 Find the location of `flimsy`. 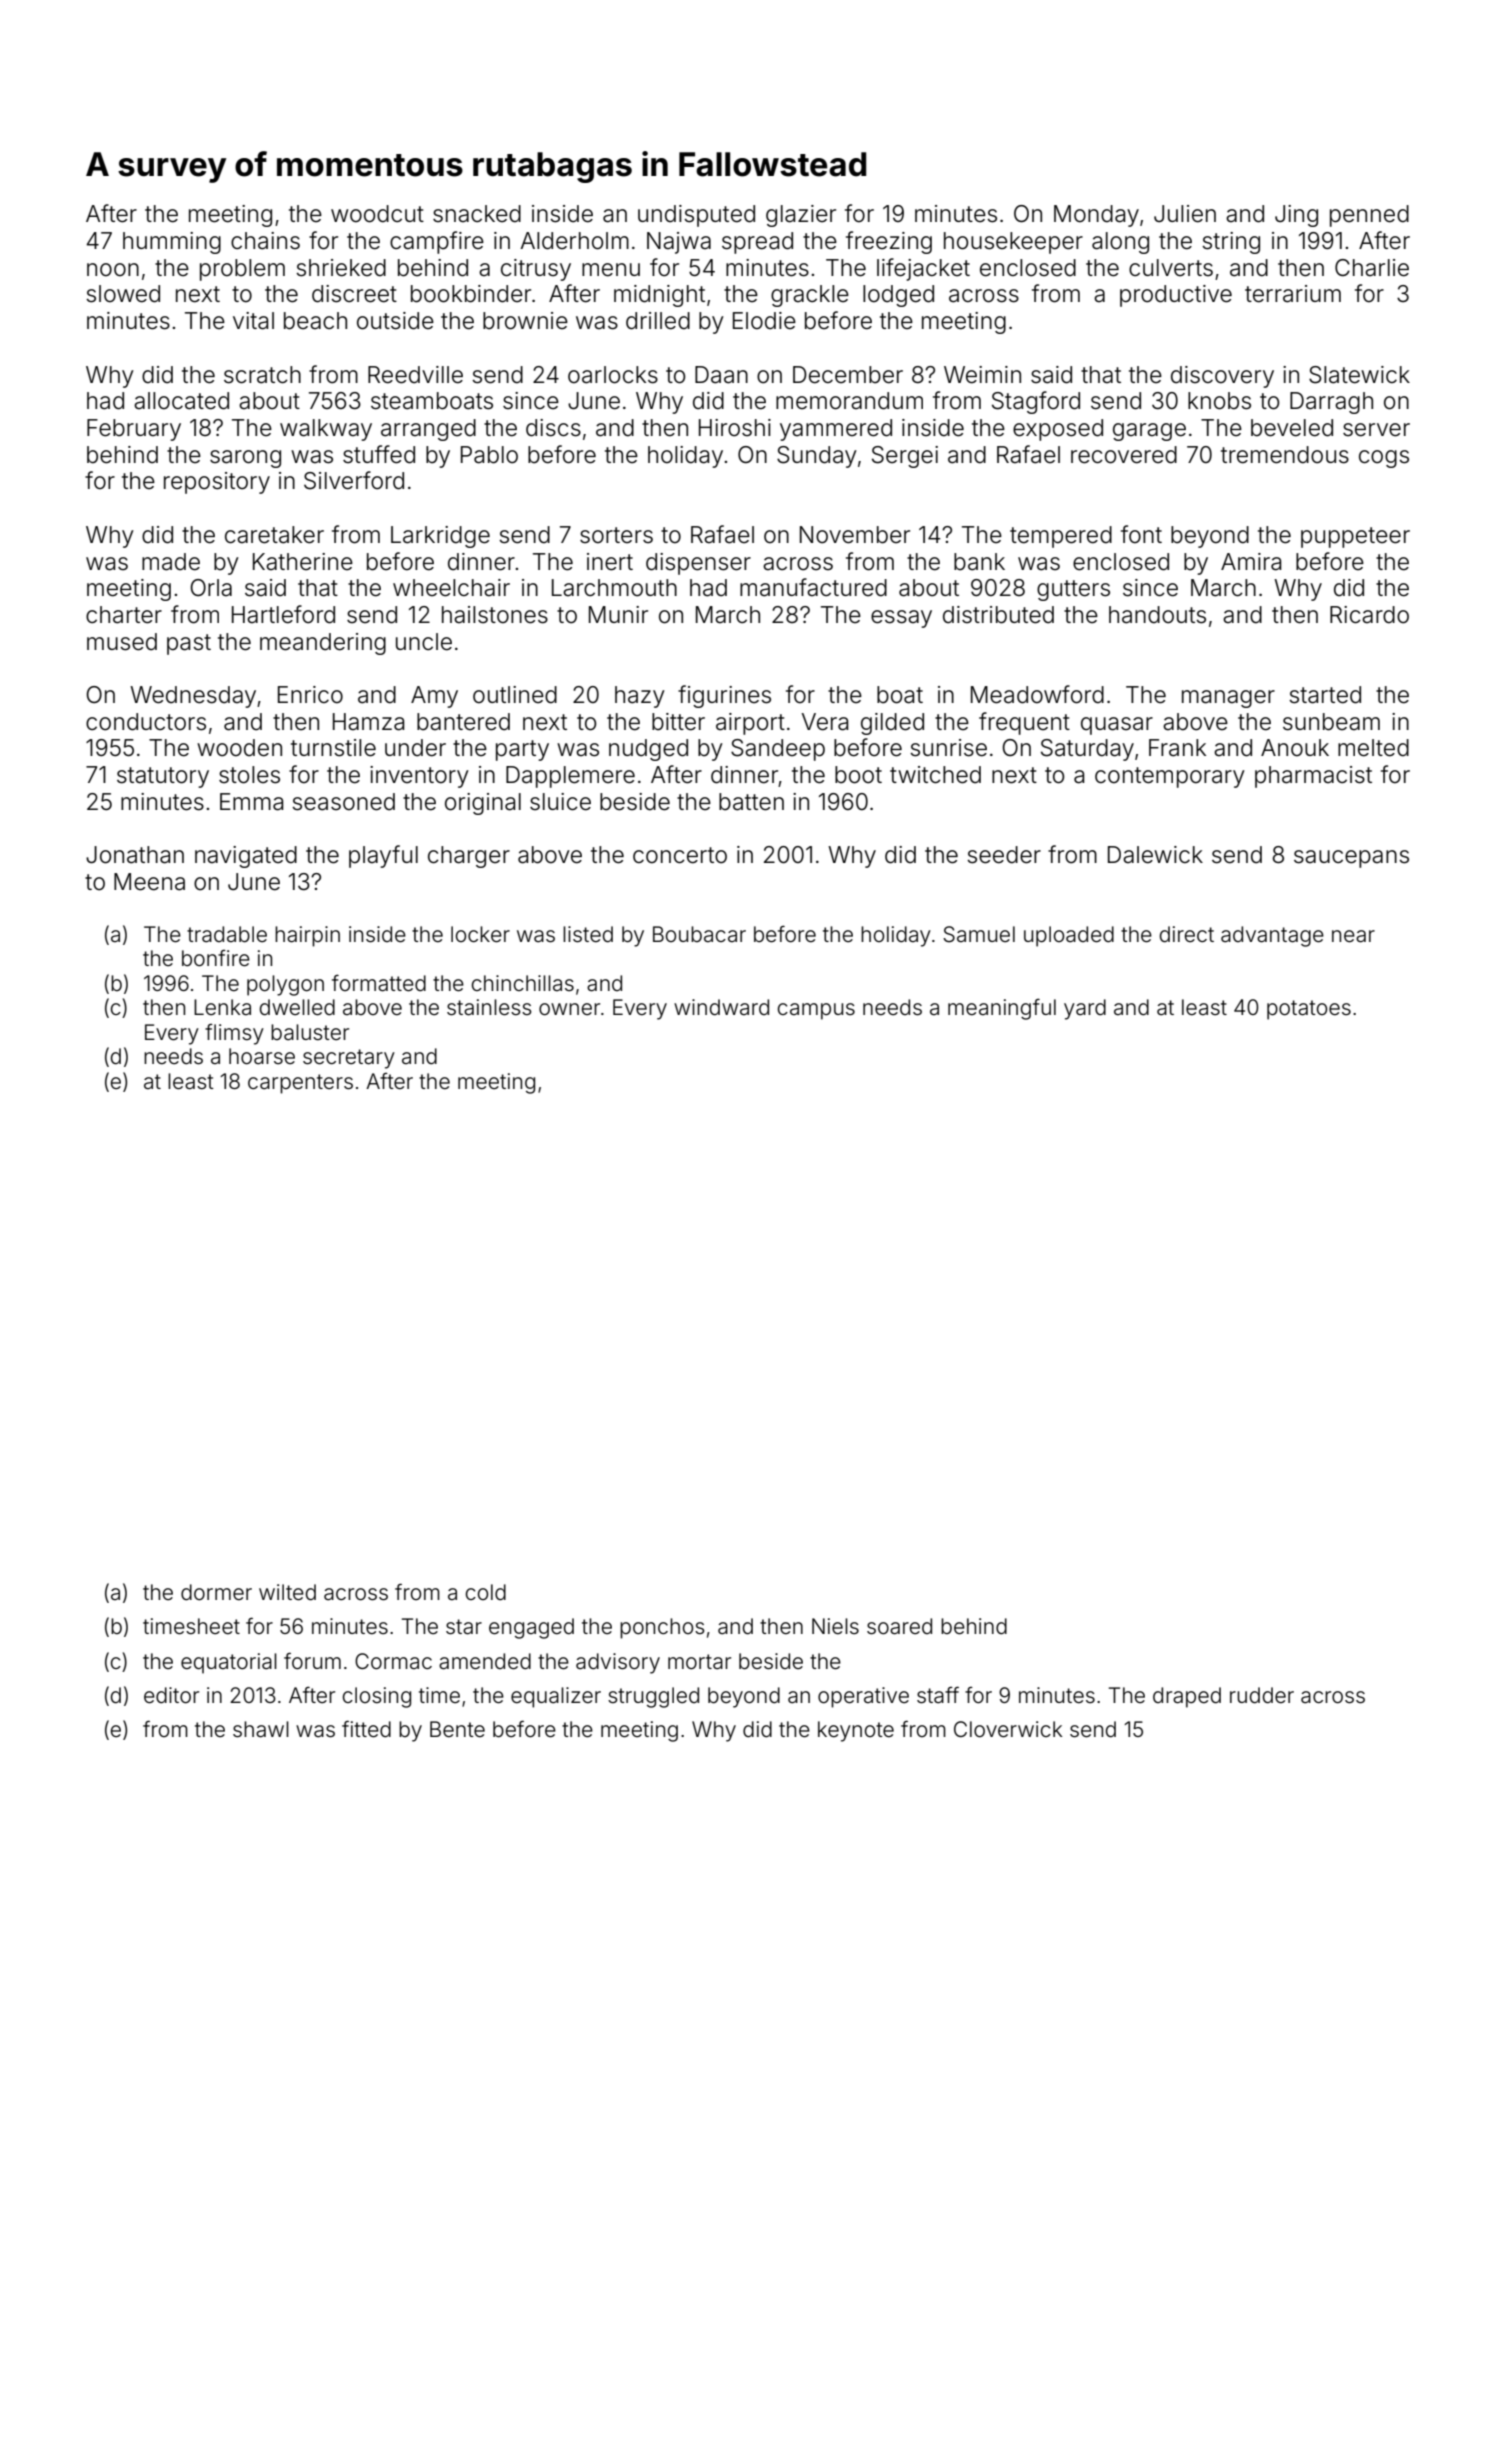

flimsy is located at coordinates (234, 1034).
